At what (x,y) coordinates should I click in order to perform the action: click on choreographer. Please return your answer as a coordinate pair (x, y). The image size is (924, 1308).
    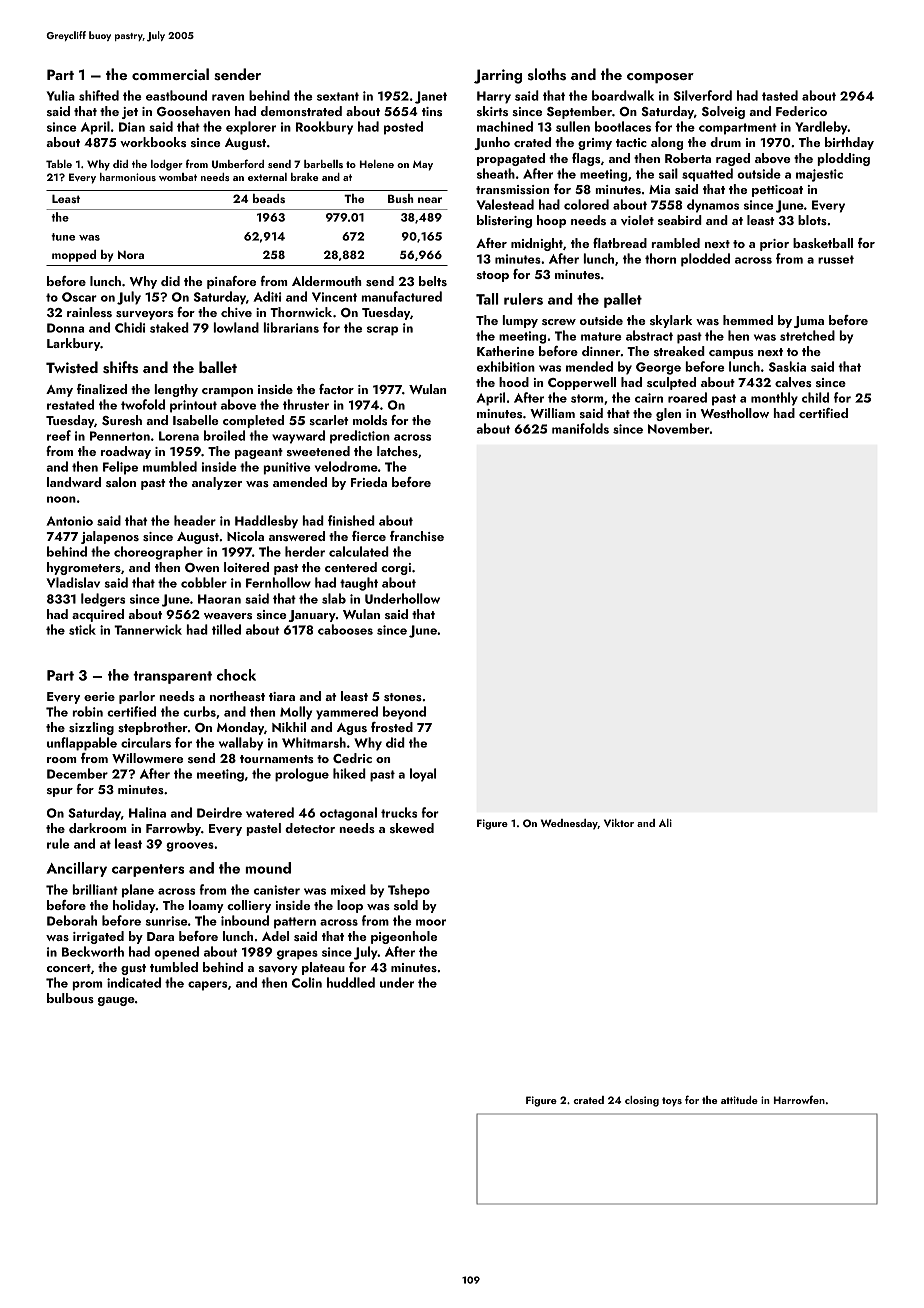
    Looking at the image, I should click on (158, 553).
